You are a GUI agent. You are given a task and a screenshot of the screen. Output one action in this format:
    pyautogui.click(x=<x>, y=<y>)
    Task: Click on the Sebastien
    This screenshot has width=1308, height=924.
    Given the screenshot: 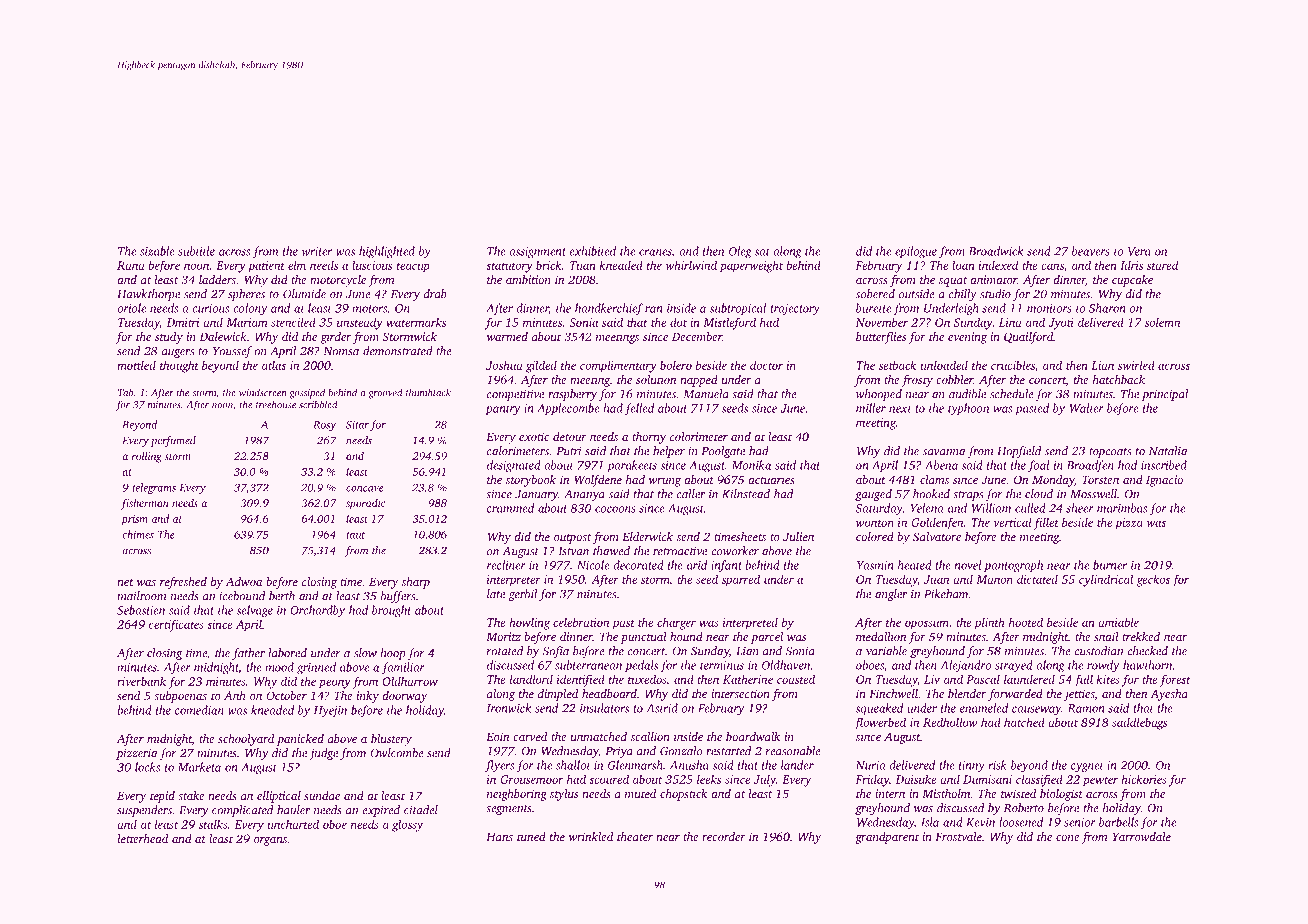 What is the action you would take?
    pyautogui.click(x=141, y=610)
